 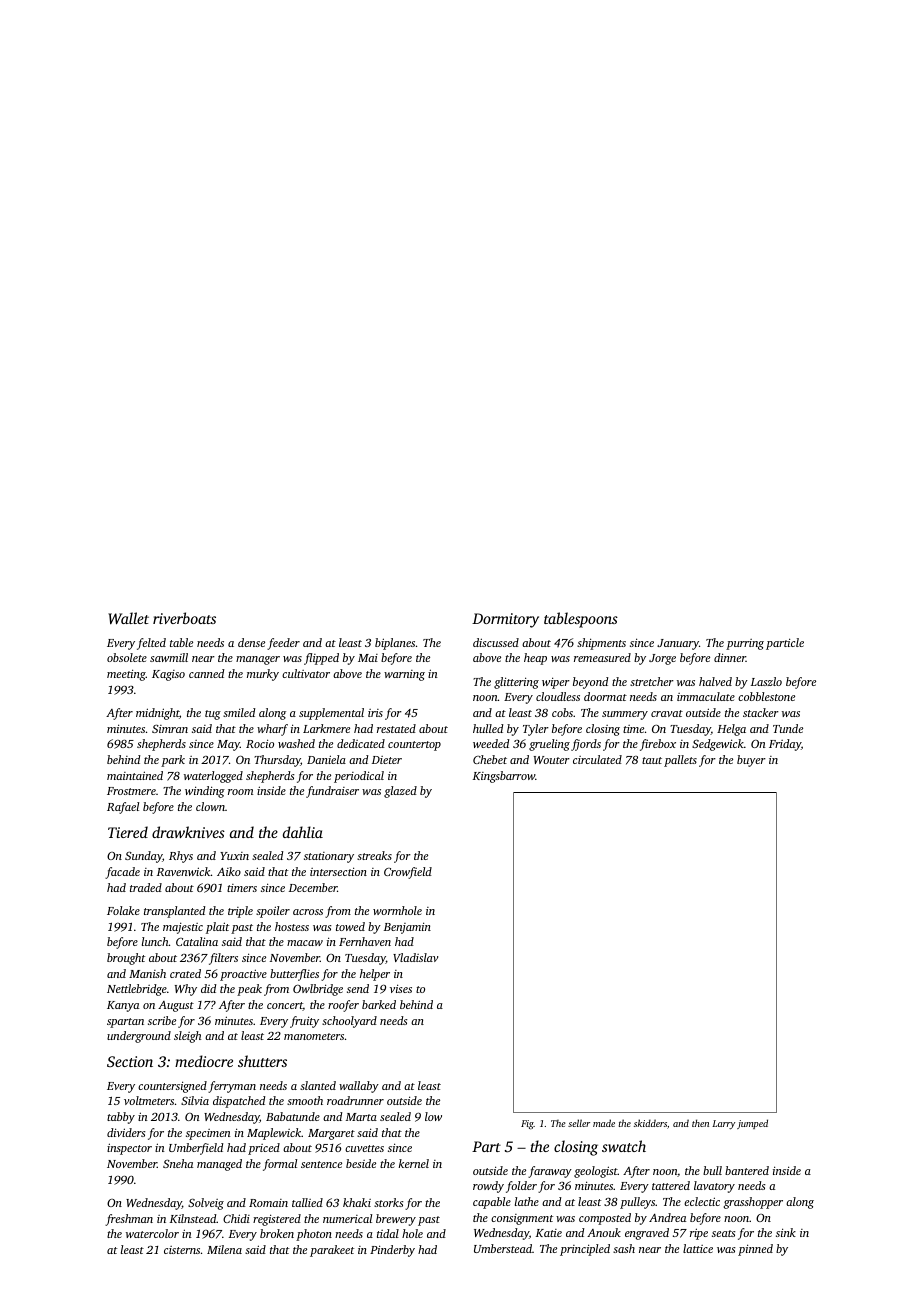 What do you see at coordinates (170, 728) in the screenshot?
I see `Simran` at bounding box center [170, 728].
